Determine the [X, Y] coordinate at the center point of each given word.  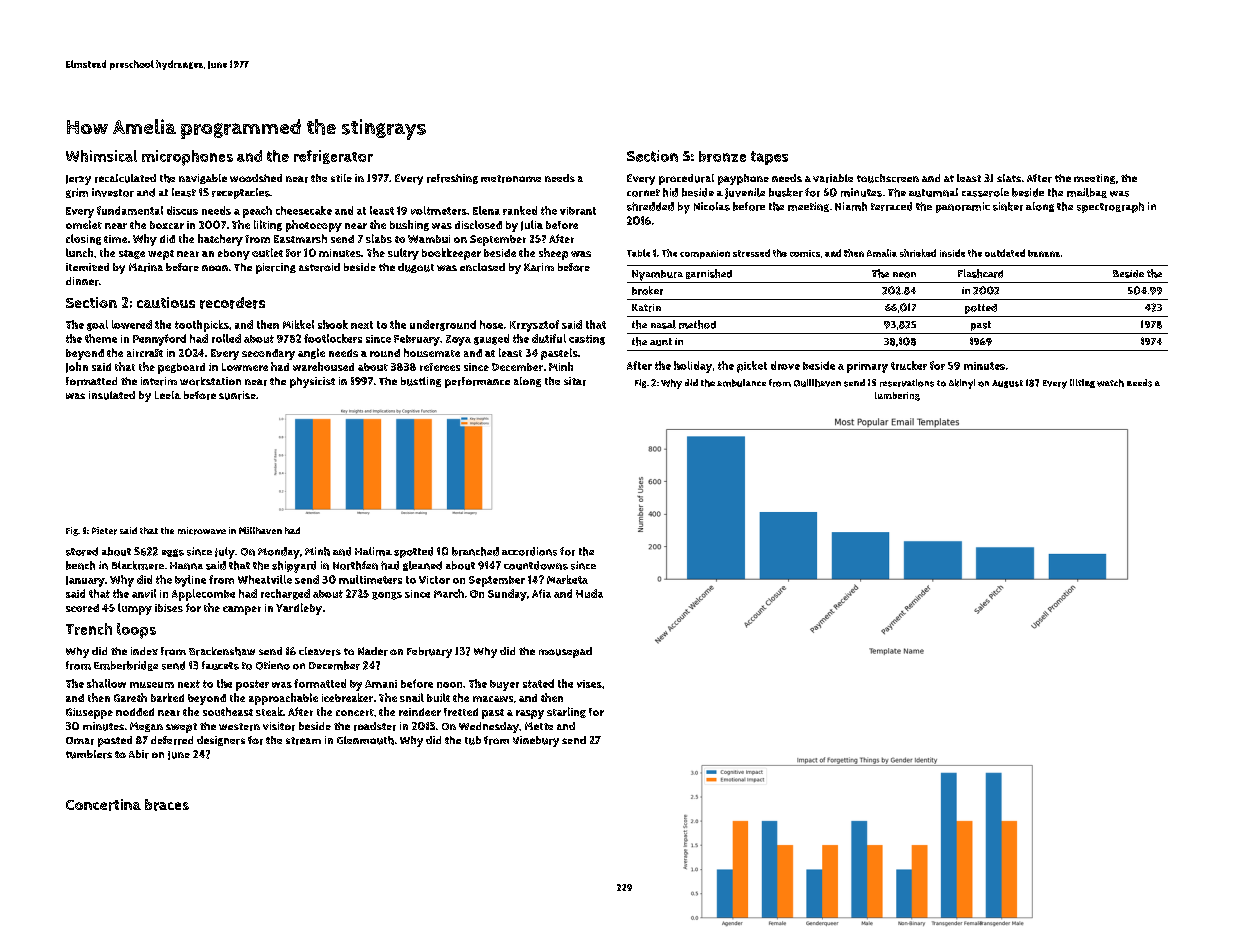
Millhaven [260, 530]
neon [904, 275]
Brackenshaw [222, 651]
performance [477, 382]
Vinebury [536, 741]
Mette [539, 726]
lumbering [897, 396]
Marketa [567, 579]
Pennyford [159, 340]
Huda [589, 593]
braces [167, 805]
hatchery [220, 240]
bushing [409, 225]
